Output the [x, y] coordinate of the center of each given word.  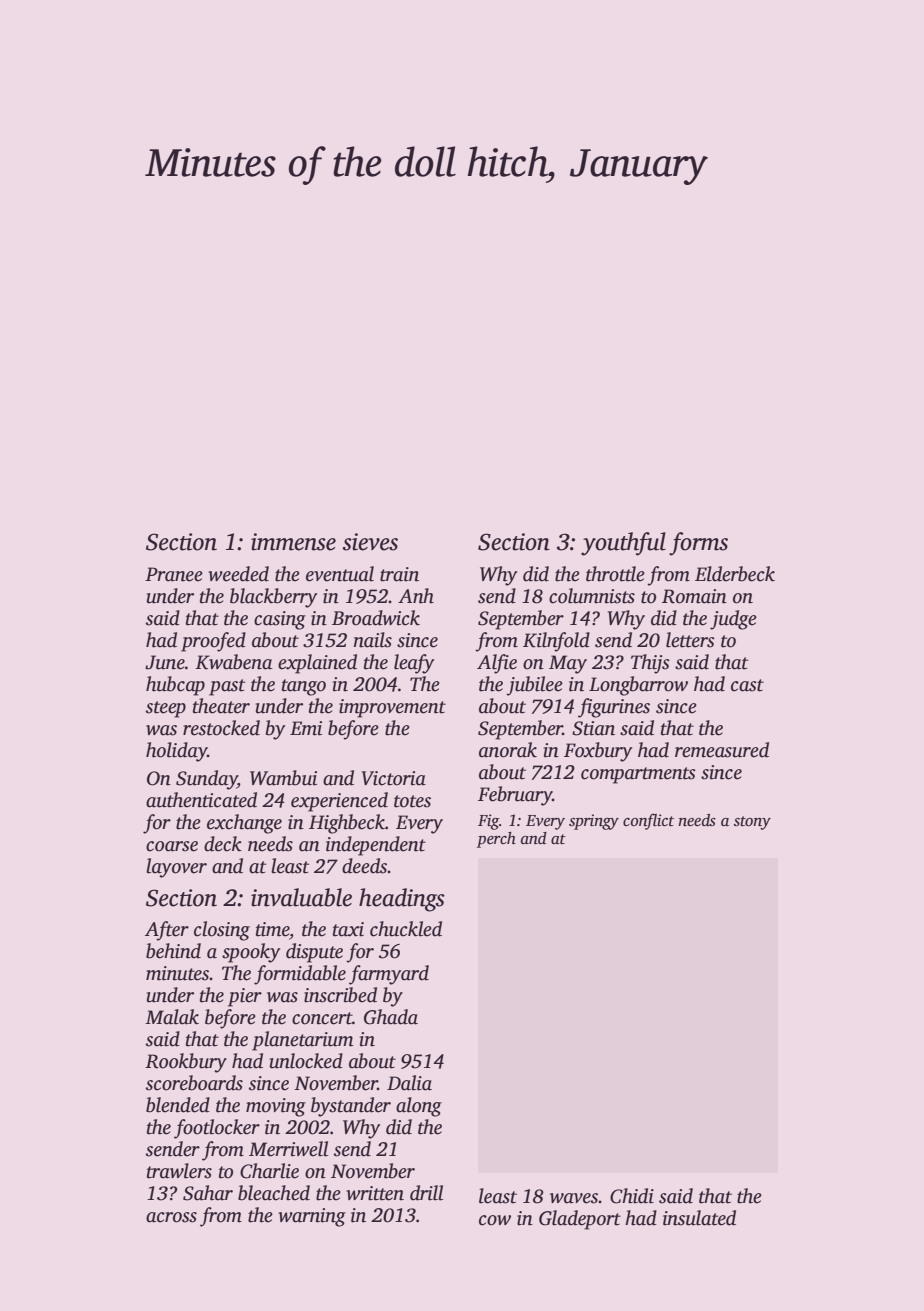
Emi [306, 728]
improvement [392, 708]
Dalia [409, 1083]
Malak [172, 1017]
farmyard [389, 975]
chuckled [406, 929]
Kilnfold [556, 642]
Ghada [391, 1017]
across [171, 1217]
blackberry [273, 598]
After [167, 931]
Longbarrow [638, 686]
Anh [416, 596]
